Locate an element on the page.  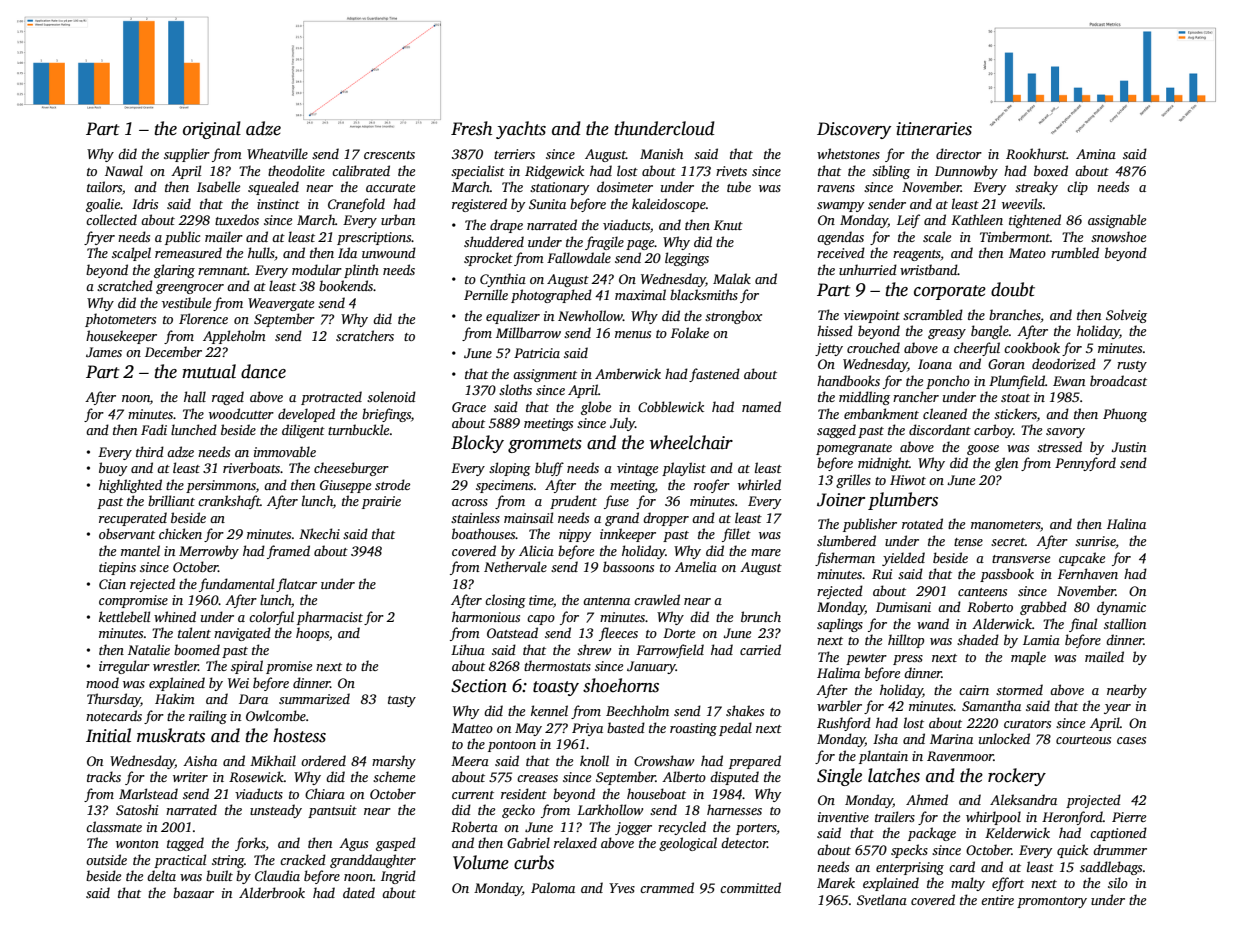
Solveig is located at coordinates (1126, 316).
